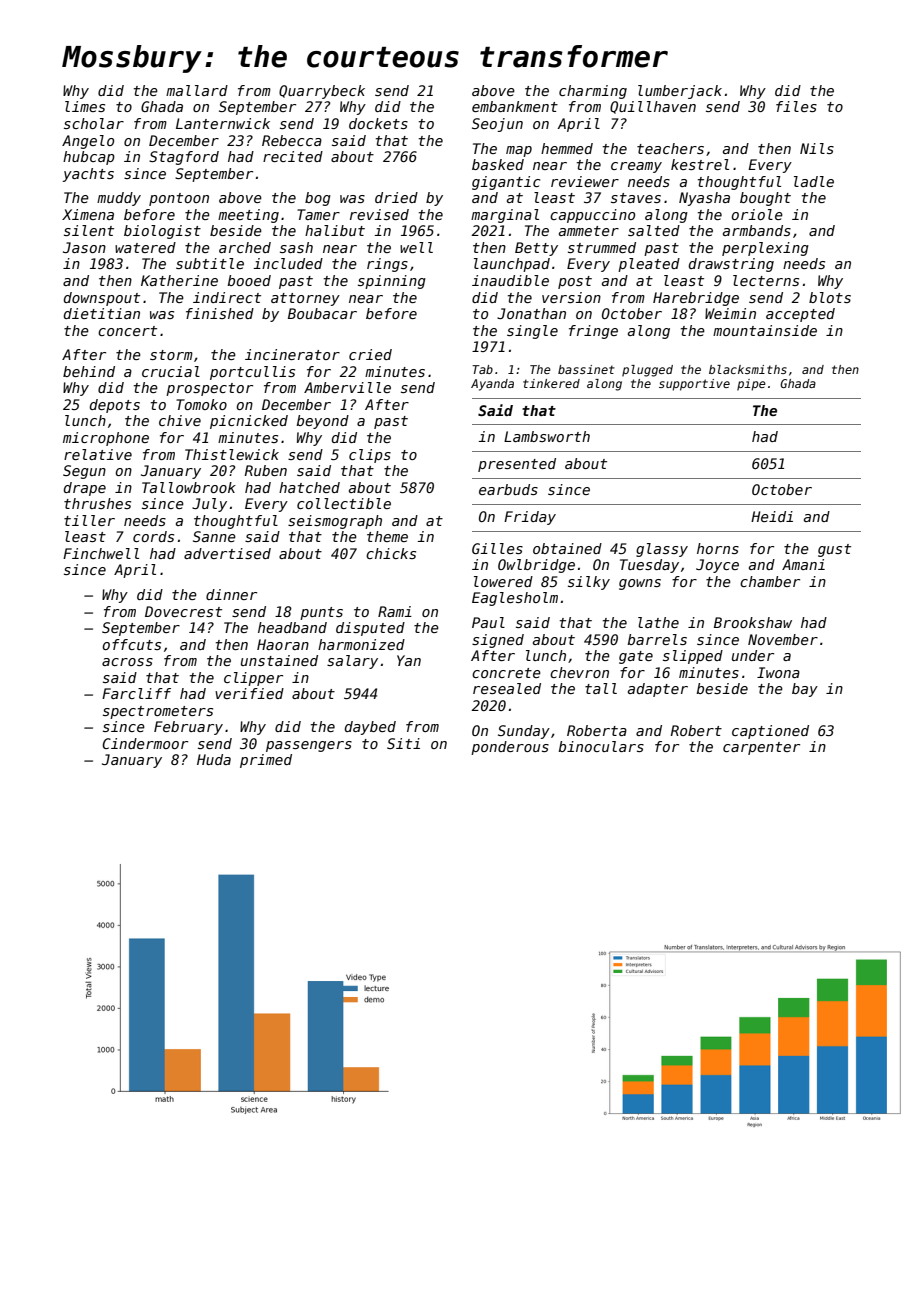  What do you see at coordinates (497, 548) in the document?
I see `Gilles` at bounding box center [497, 548].
